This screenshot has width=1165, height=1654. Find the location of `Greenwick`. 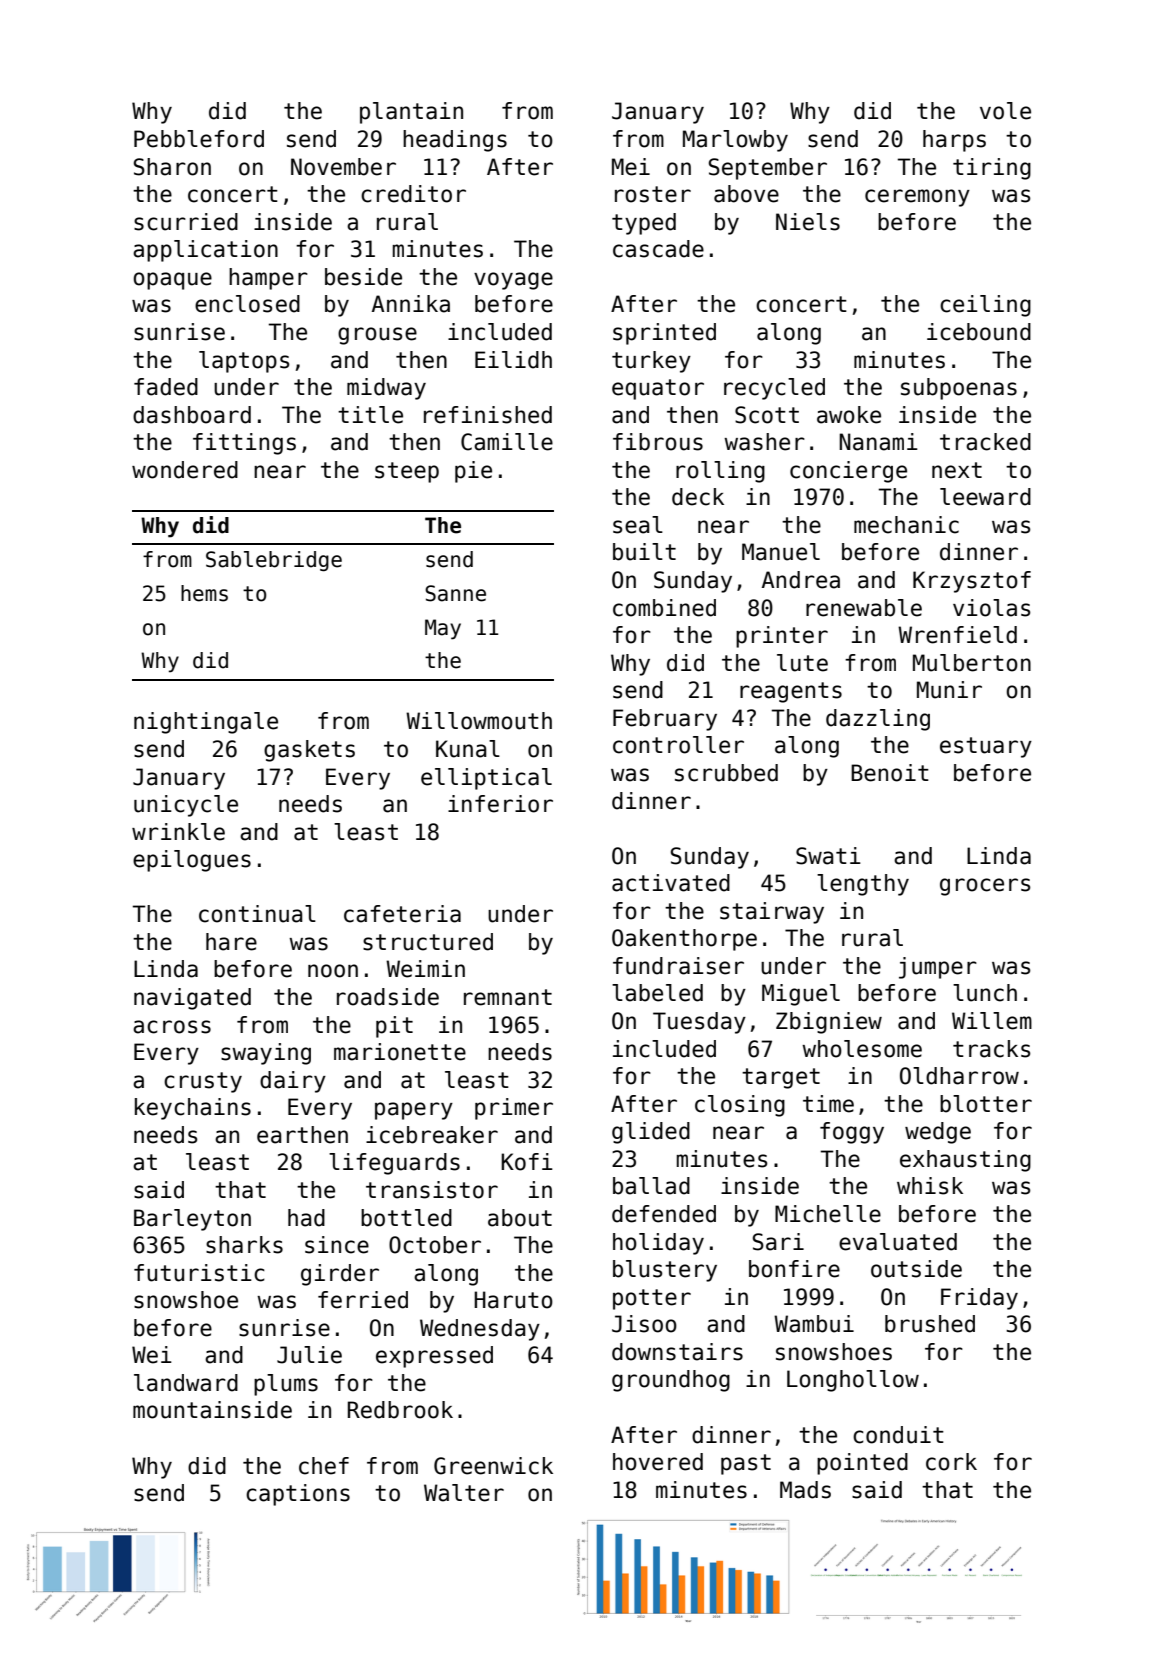

Greenwick is located at coordinates (493, 1466).
